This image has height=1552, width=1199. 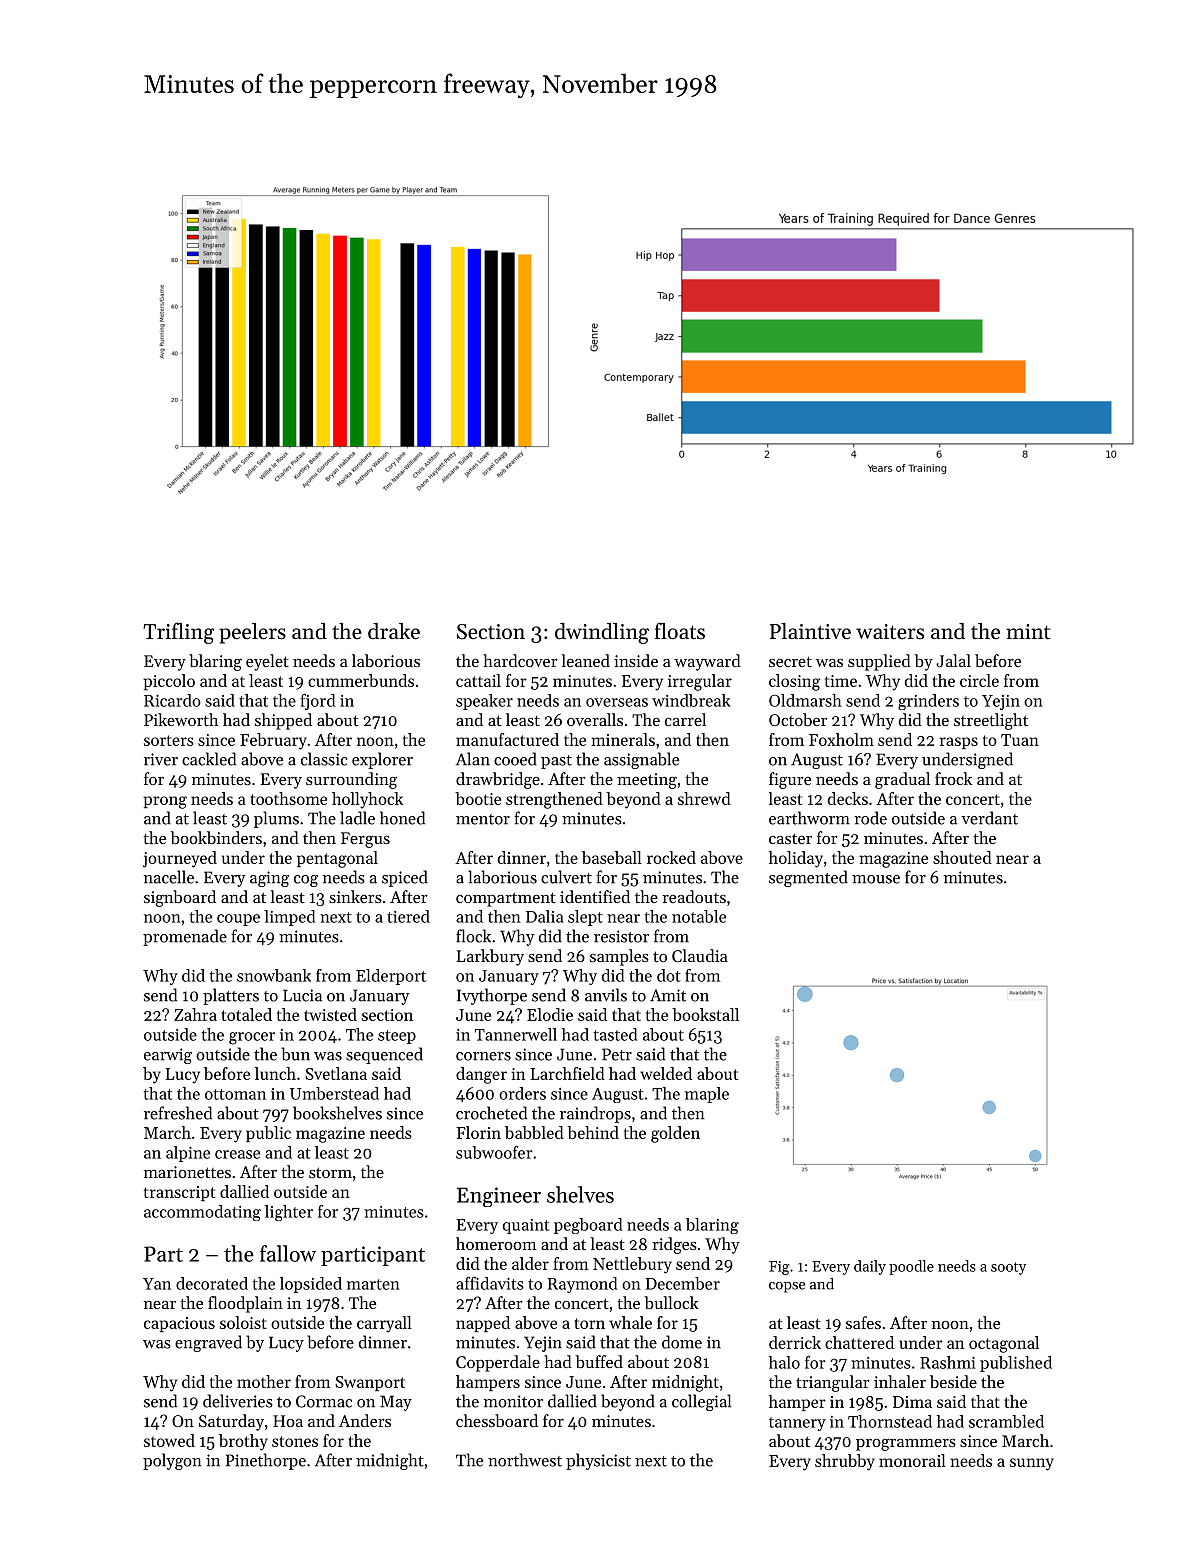 I want to click on shouted, so click(x=962, y=857).
